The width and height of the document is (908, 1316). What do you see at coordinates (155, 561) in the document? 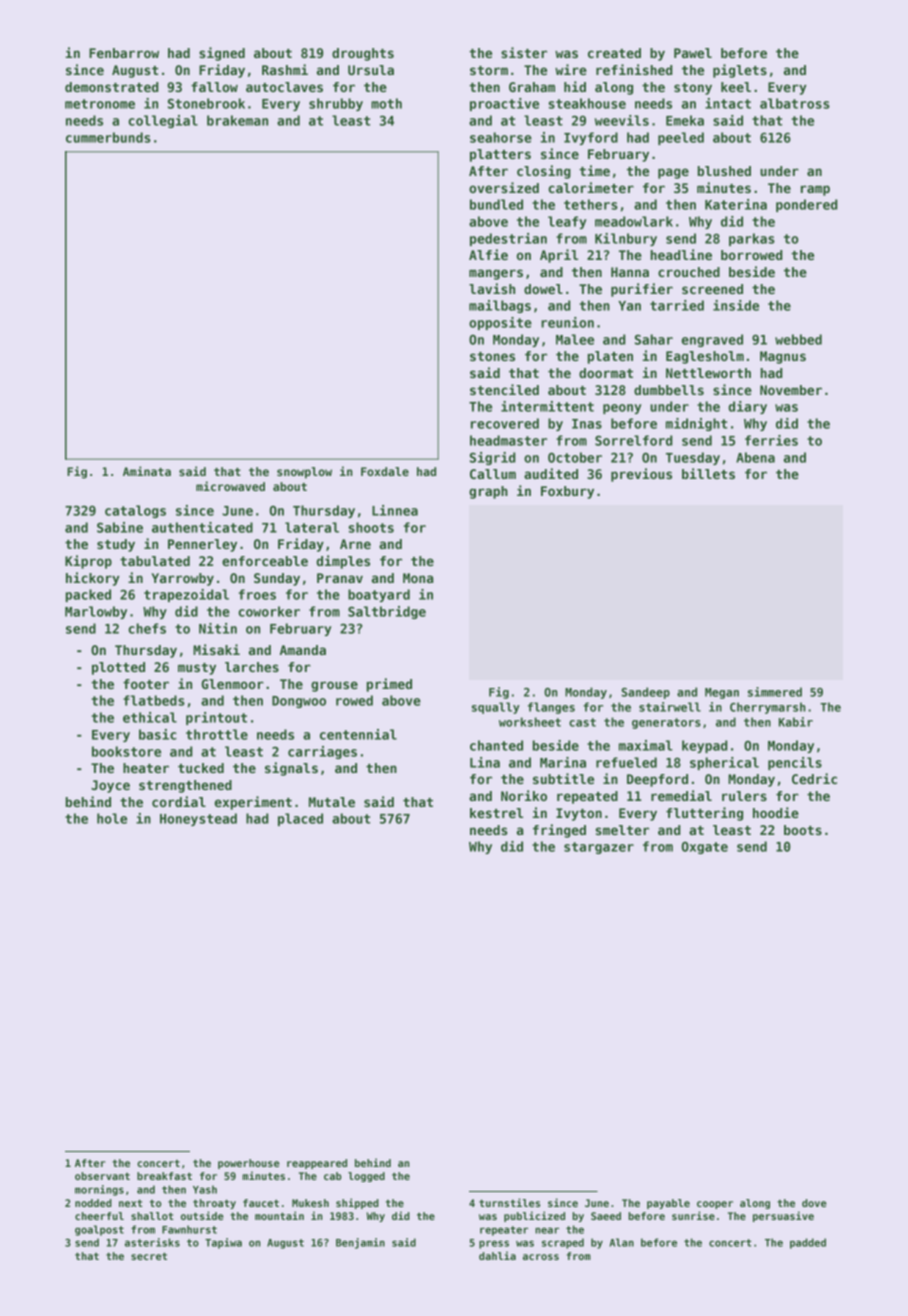
I see `tabulated` at bounding box center [155, 561].
